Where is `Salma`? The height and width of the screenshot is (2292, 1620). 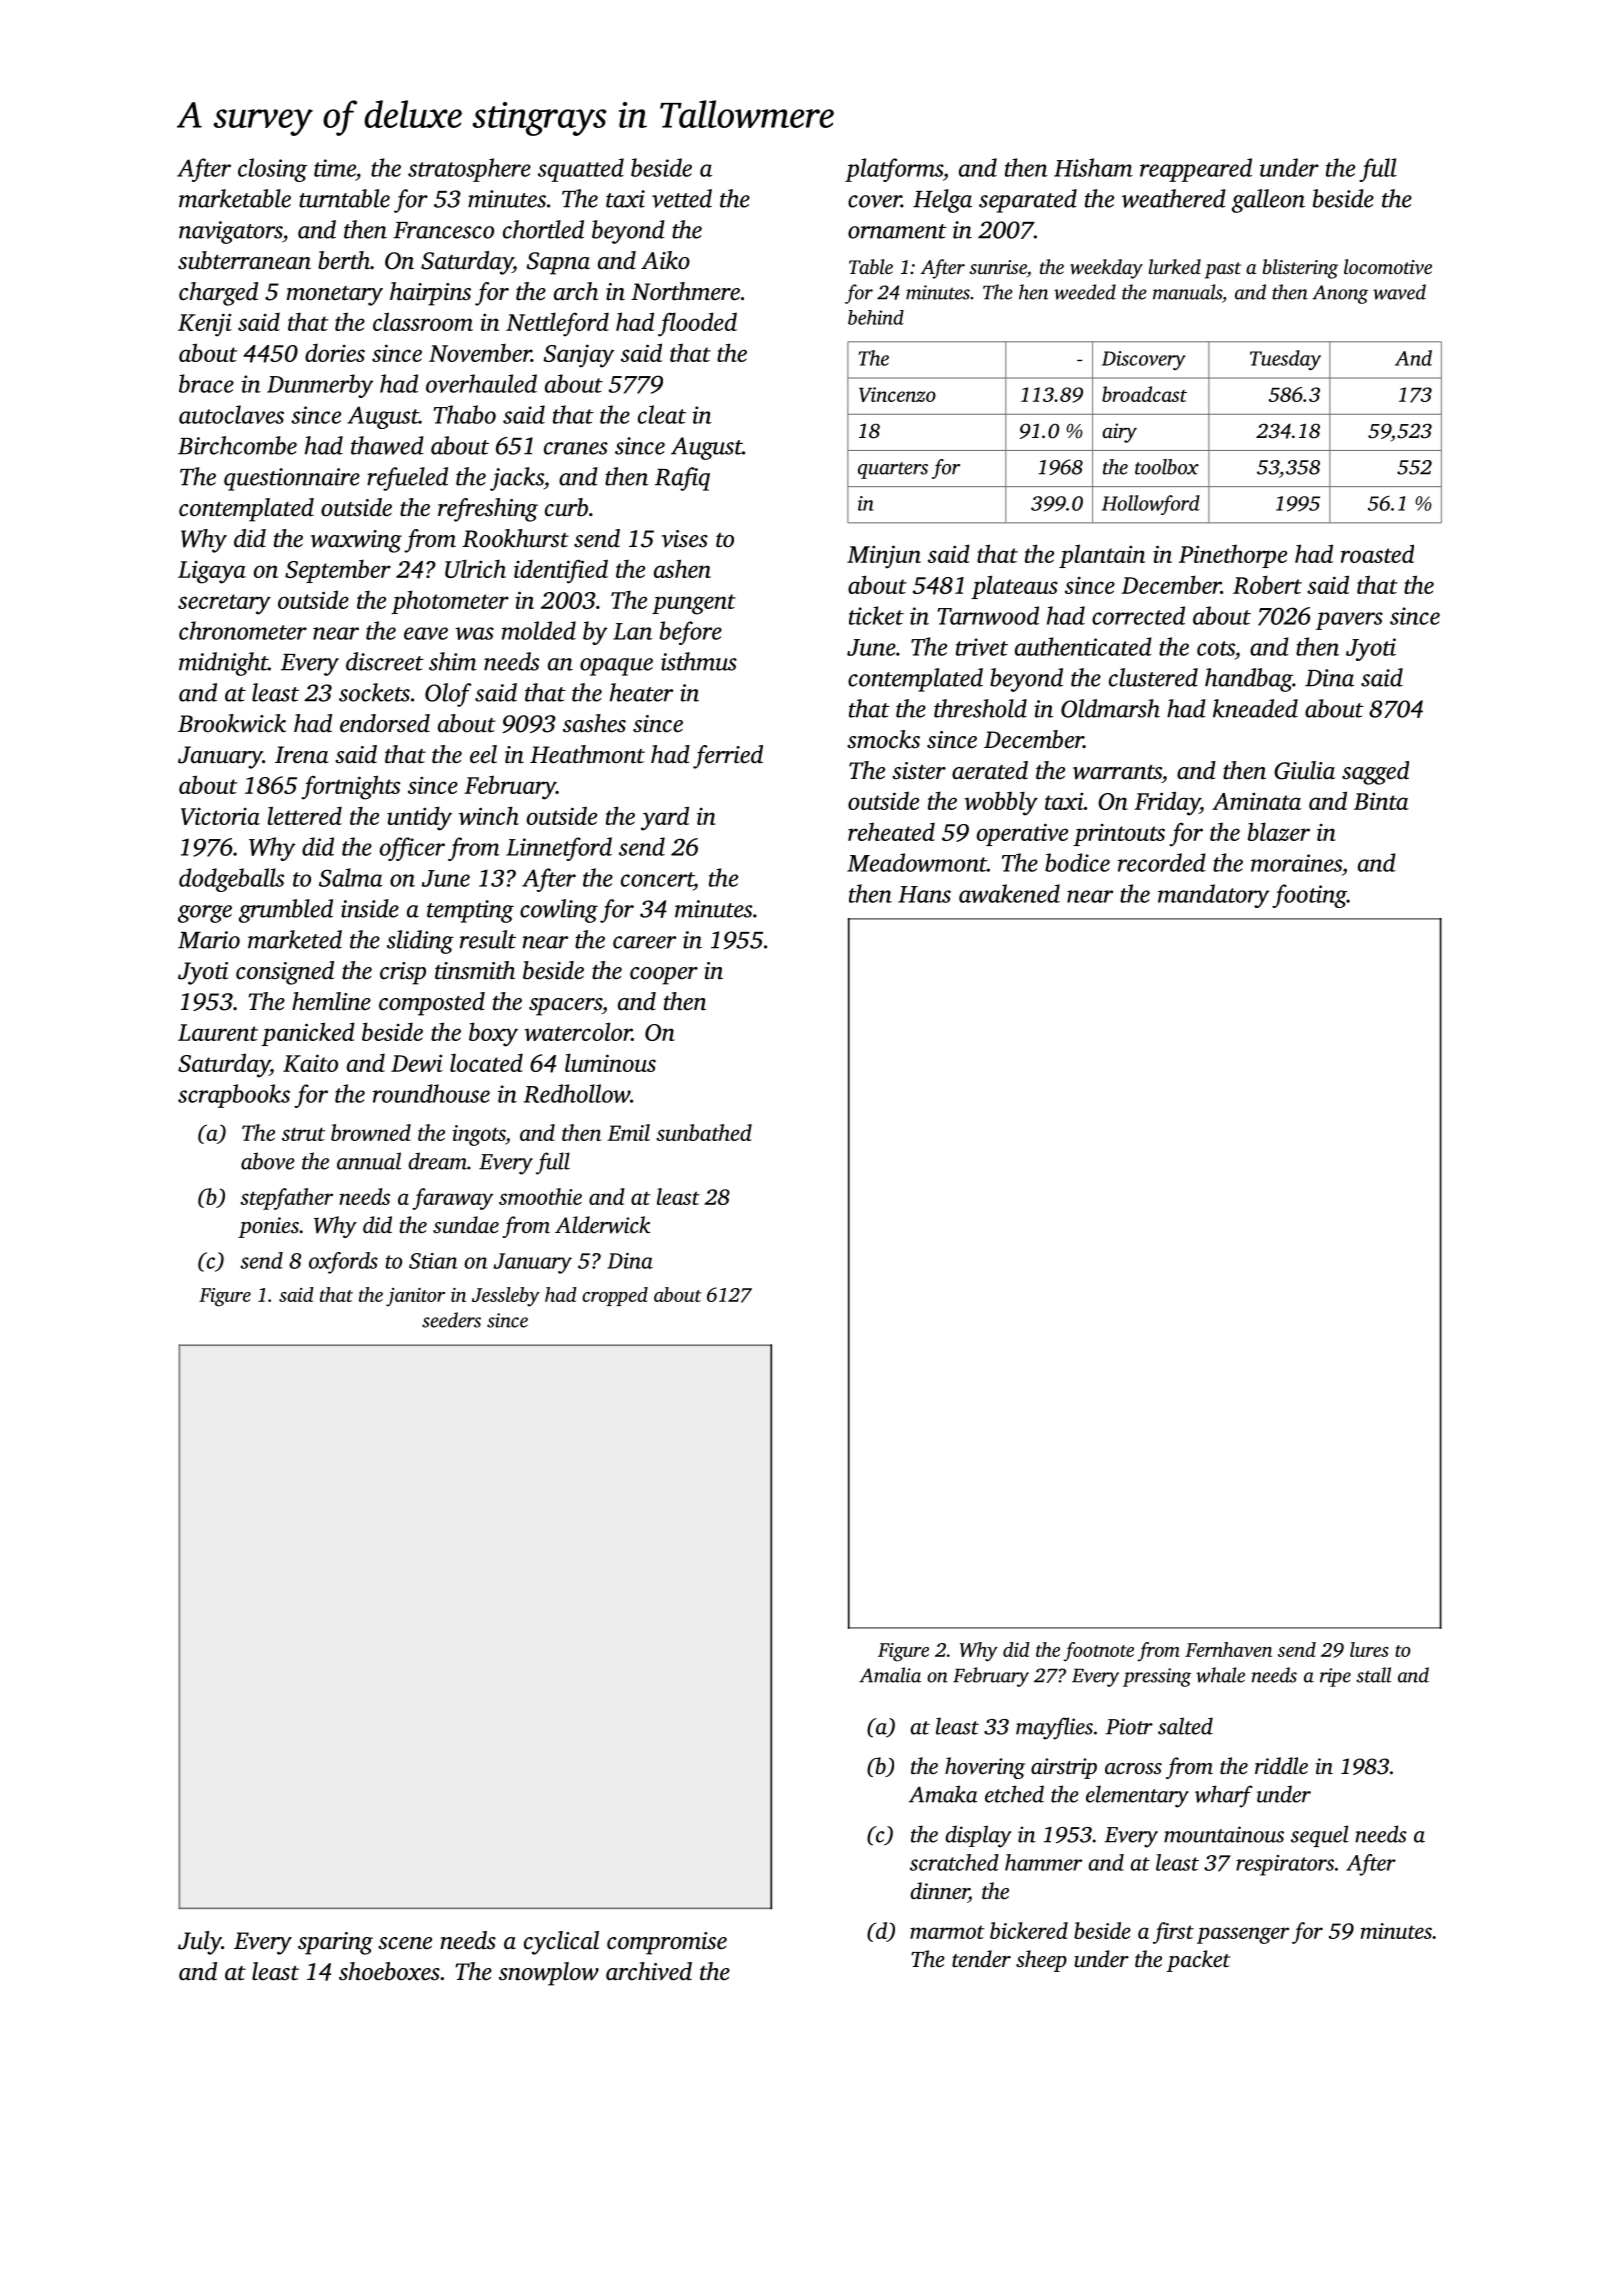
Salma is located at coordinates (351, 877).
